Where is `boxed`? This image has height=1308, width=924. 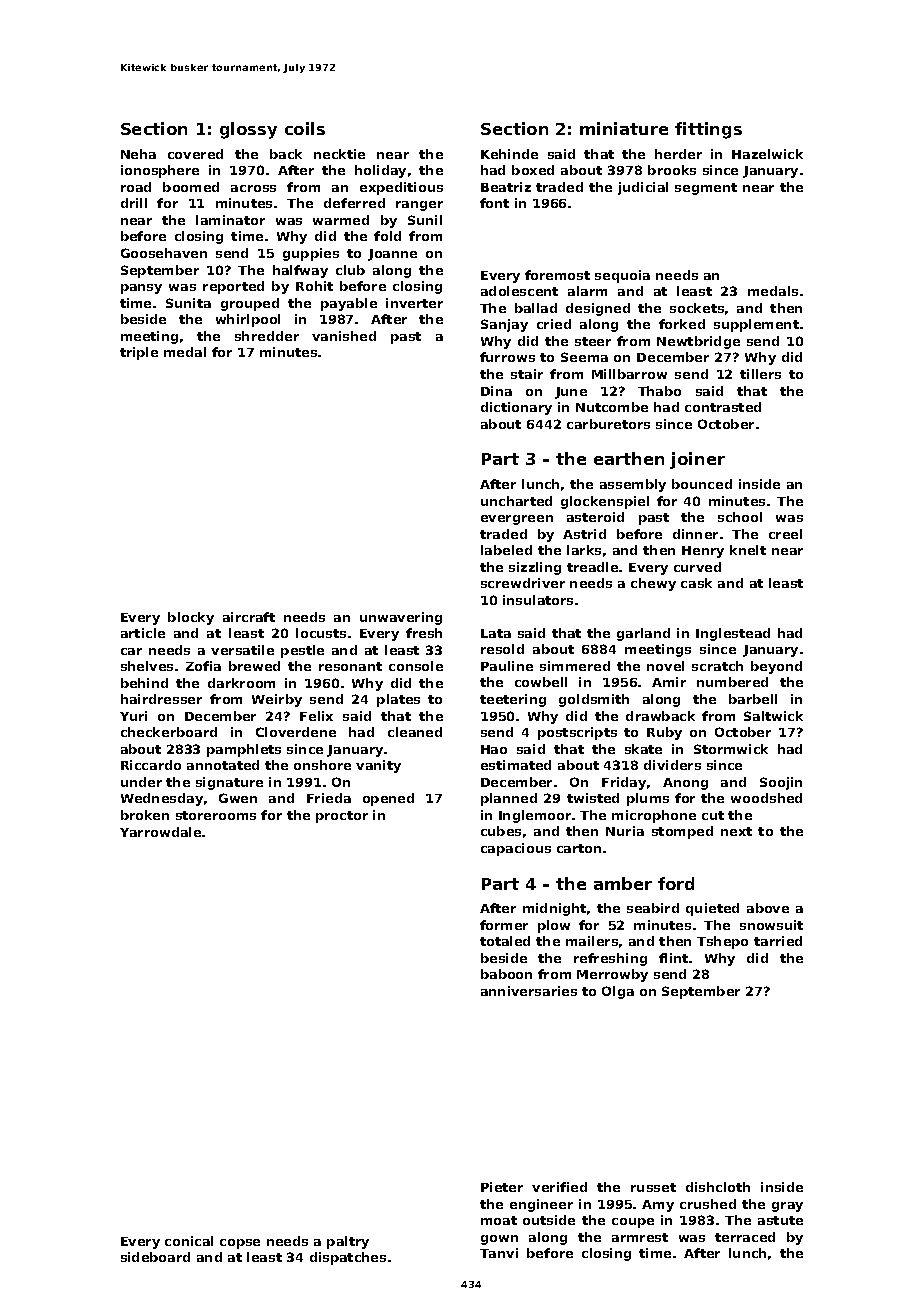 boxed is located at coordinates (533, 170).
